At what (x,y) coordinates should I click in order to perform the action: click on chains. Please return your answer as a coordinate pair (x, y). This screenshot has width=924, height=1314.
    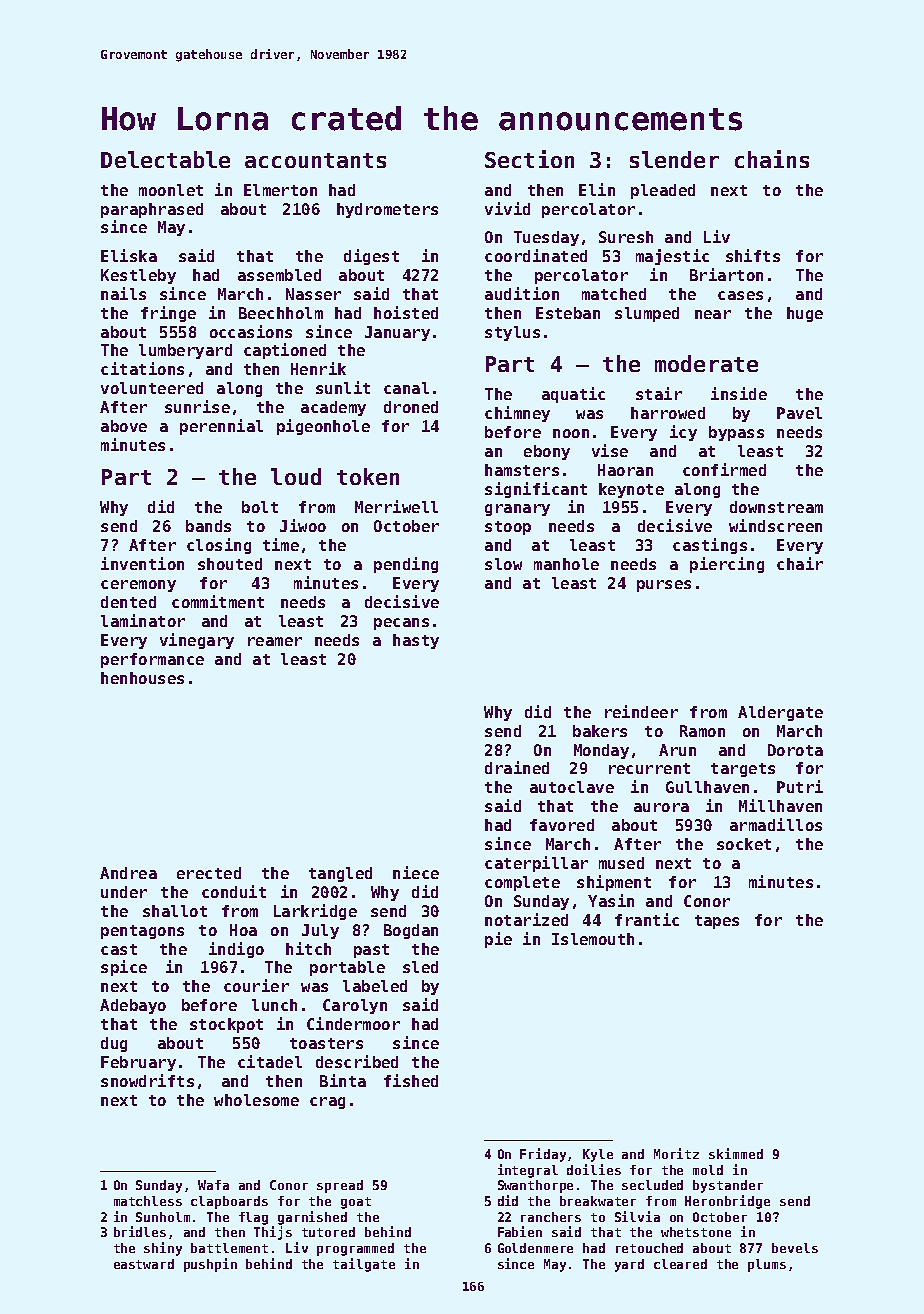
    Looking at the image, I should click on (772, 159).
